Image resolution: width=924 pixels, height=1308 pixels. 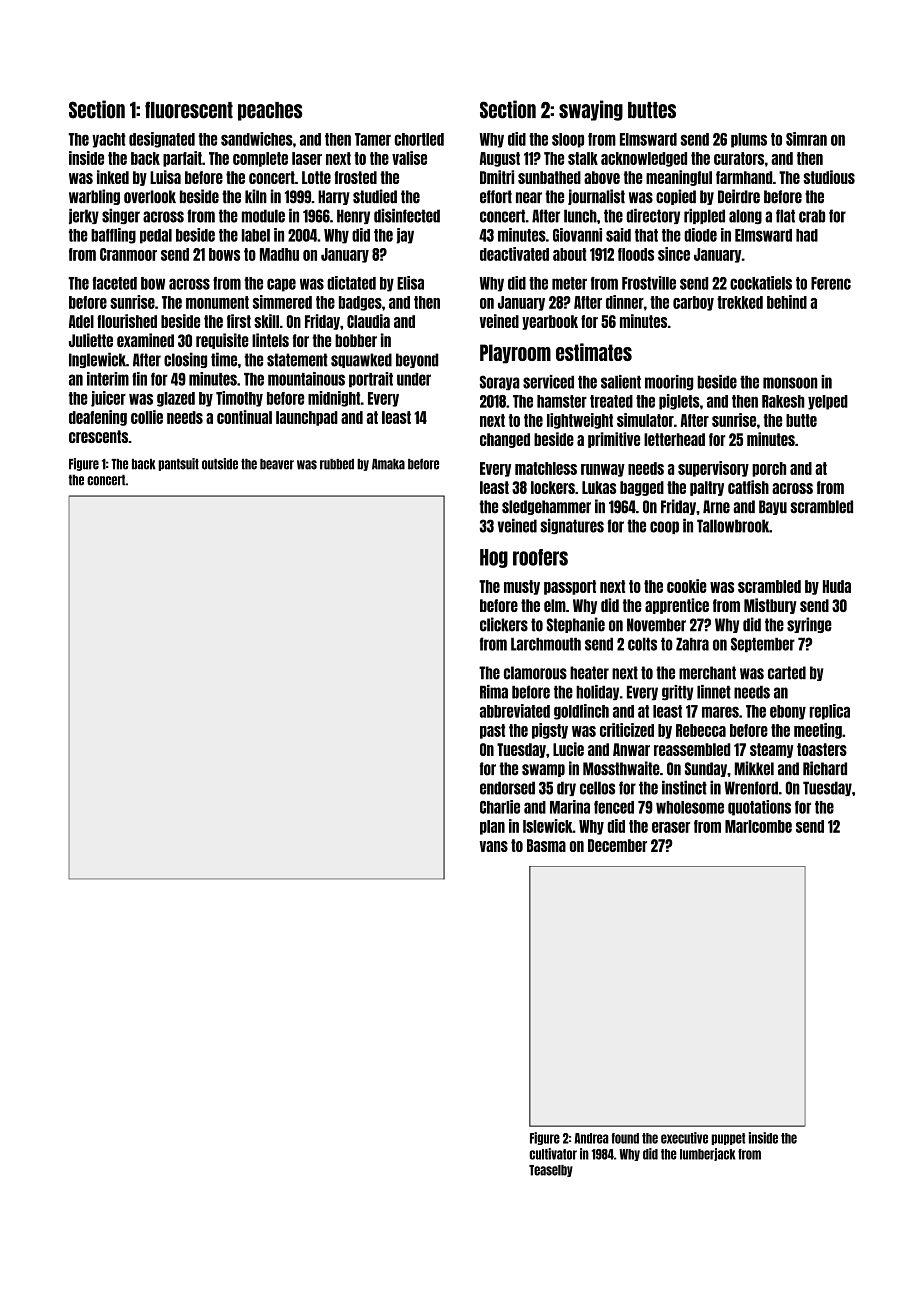 What do you see at coordinates (407, 216) in the screenshot?
I see `disinfected` at bounding box center [407, 216].
